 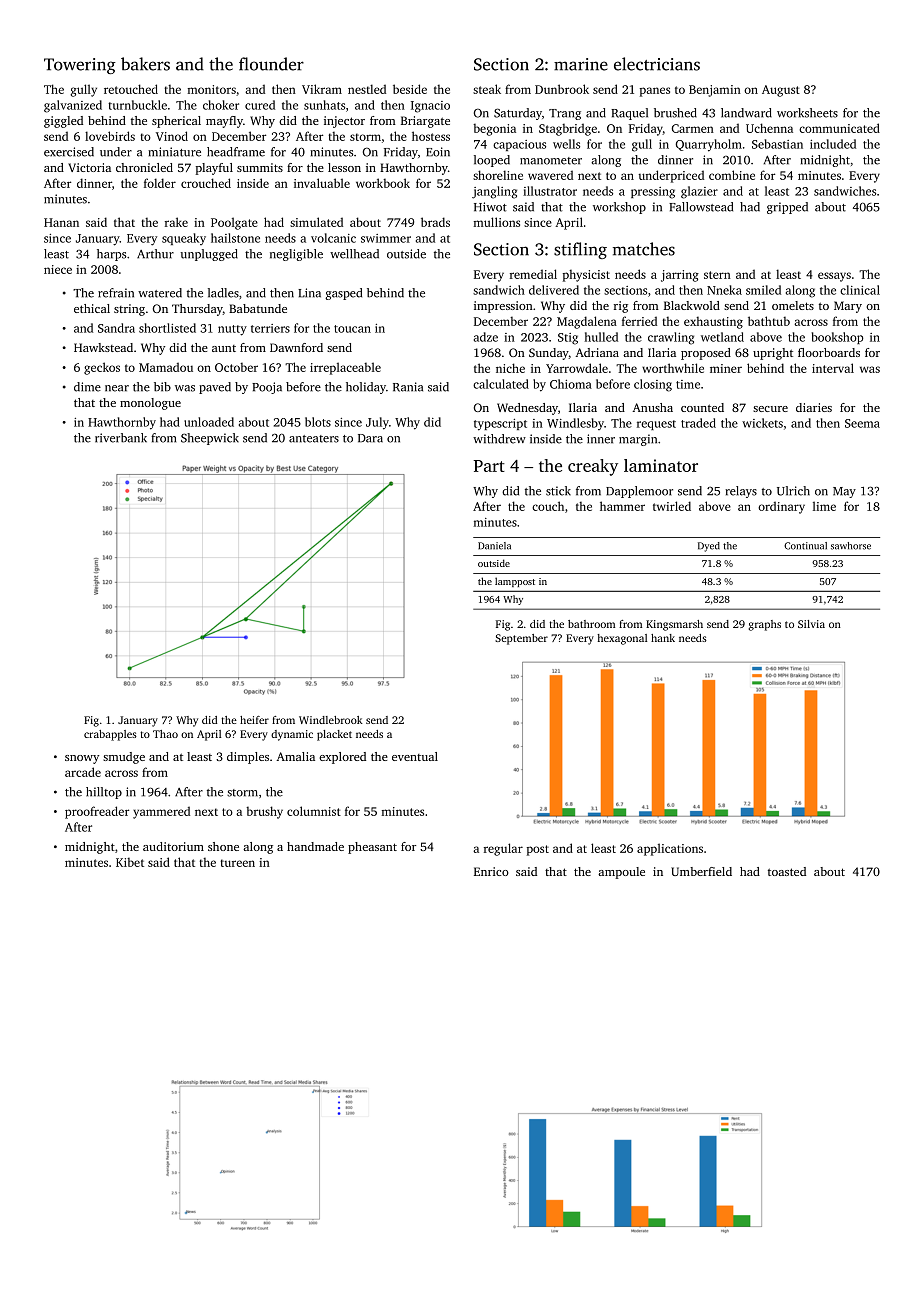 I want to click on steak, so click(x=487, y=89).
